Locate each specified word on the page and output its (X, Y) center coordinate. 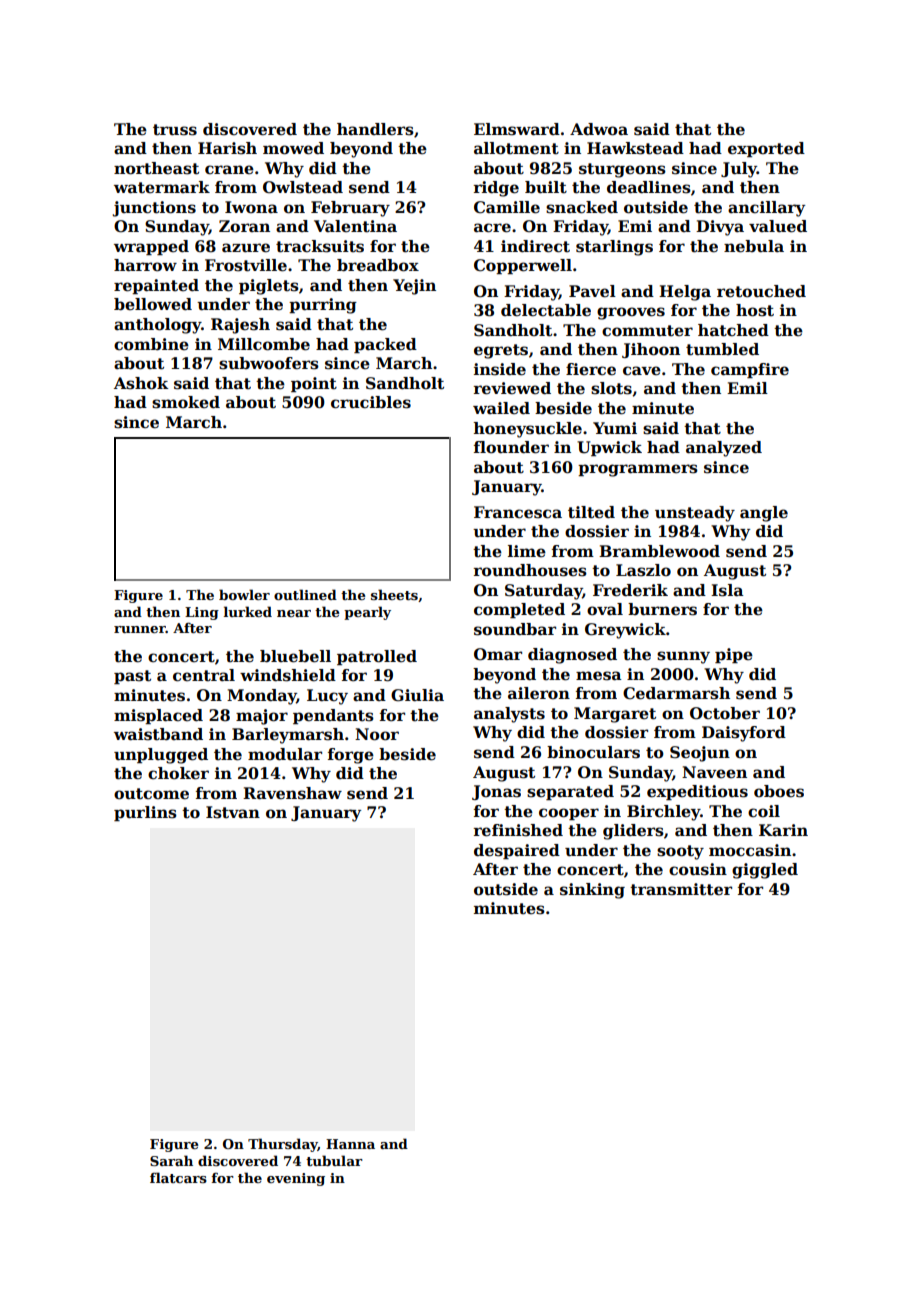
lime (527, 551)
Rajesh (240, 326)
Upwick (609, 448)
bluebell (295, 656)
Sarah (171, 1160)
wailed (501, 408)
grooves (631, 313)
